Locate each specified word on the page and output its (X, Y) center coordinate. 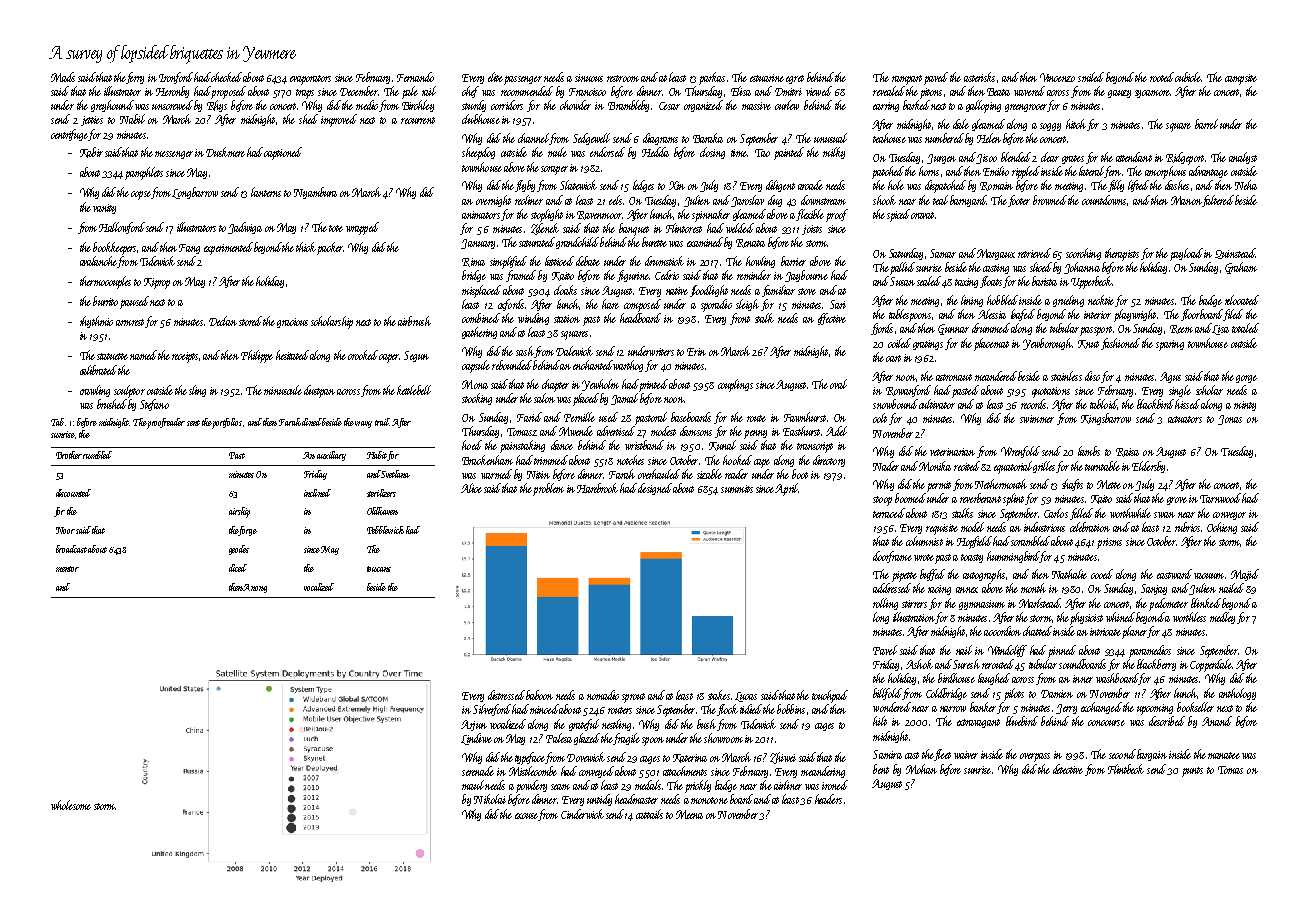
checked (226, 77)
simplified (508, 262)
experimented (228, 248)
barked (916, 105)
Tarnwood (1220, 498)
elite (495, 77)
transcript (815, 447)
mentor (67, 569)
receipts (185, 357)
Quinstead (1235, 253)
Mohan (921, 769)
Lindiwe (476, 739)
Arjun (474, 725)
